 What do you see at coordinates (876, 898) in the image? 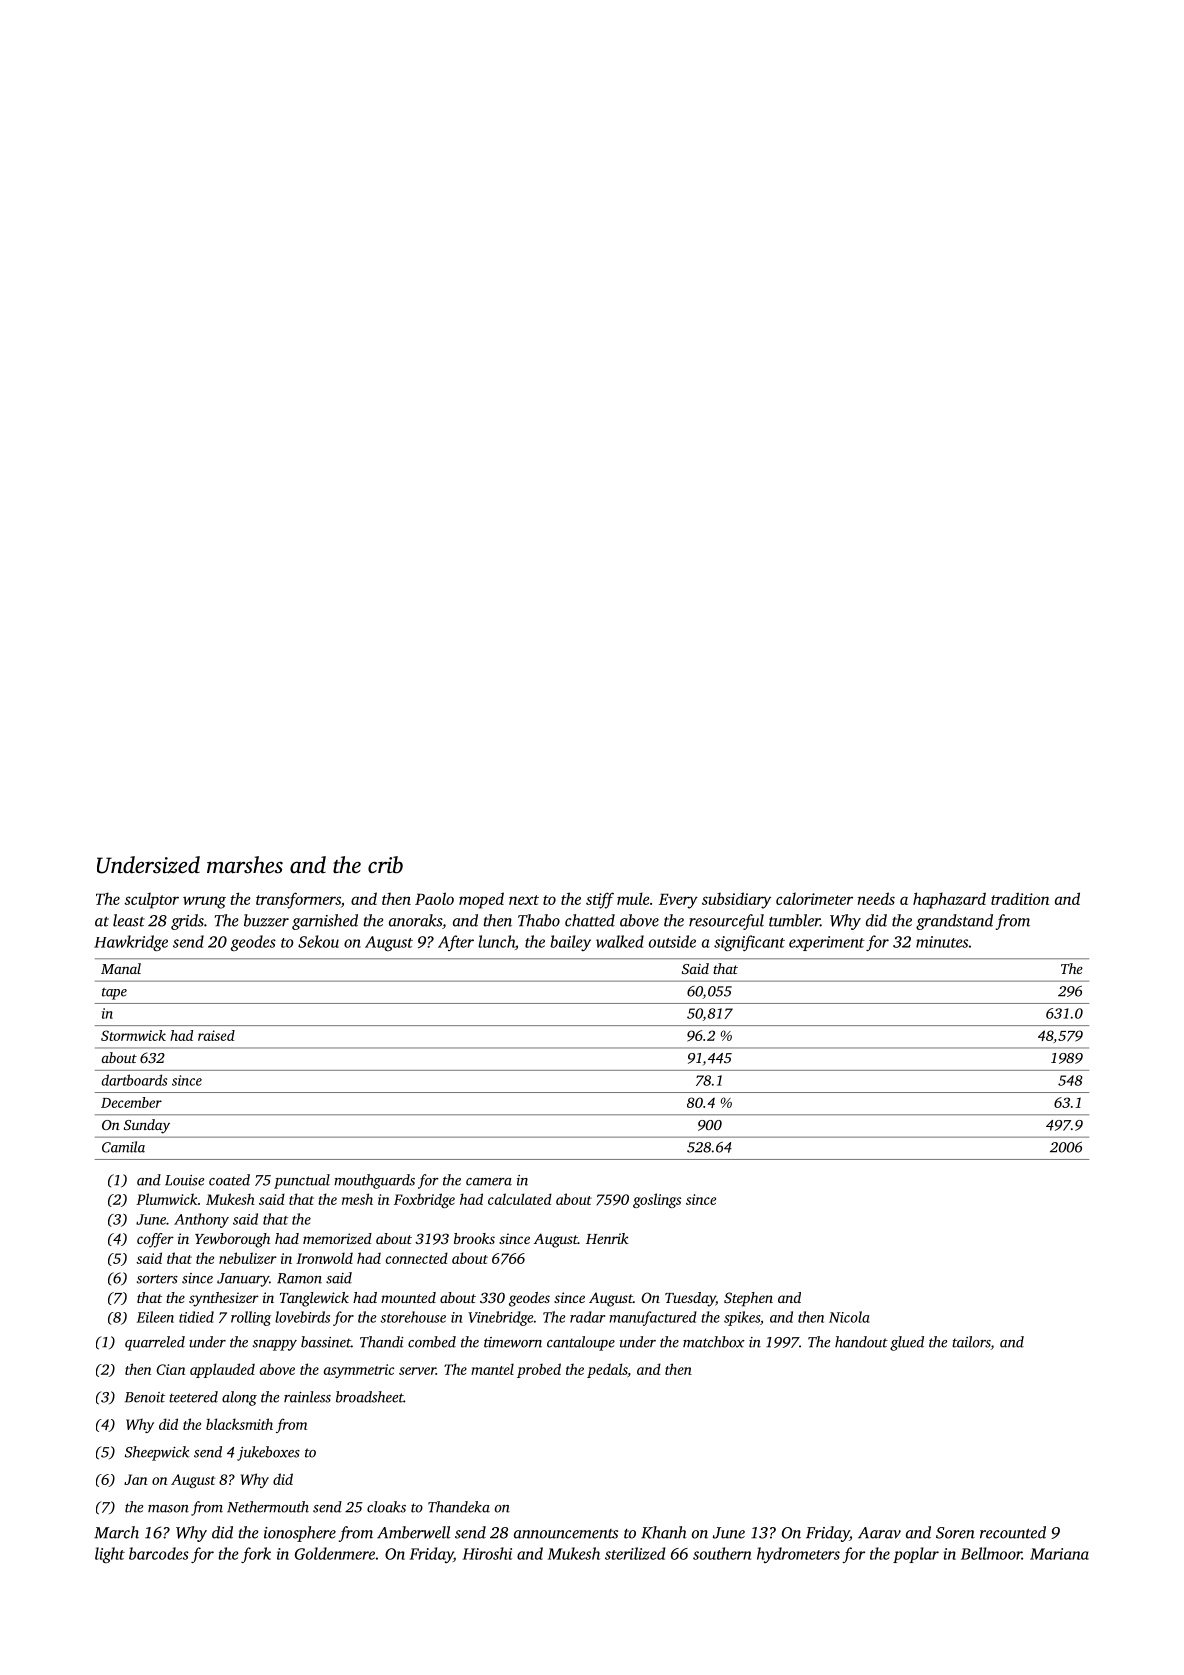
I see `needs` at bounding box center [876, 898].
